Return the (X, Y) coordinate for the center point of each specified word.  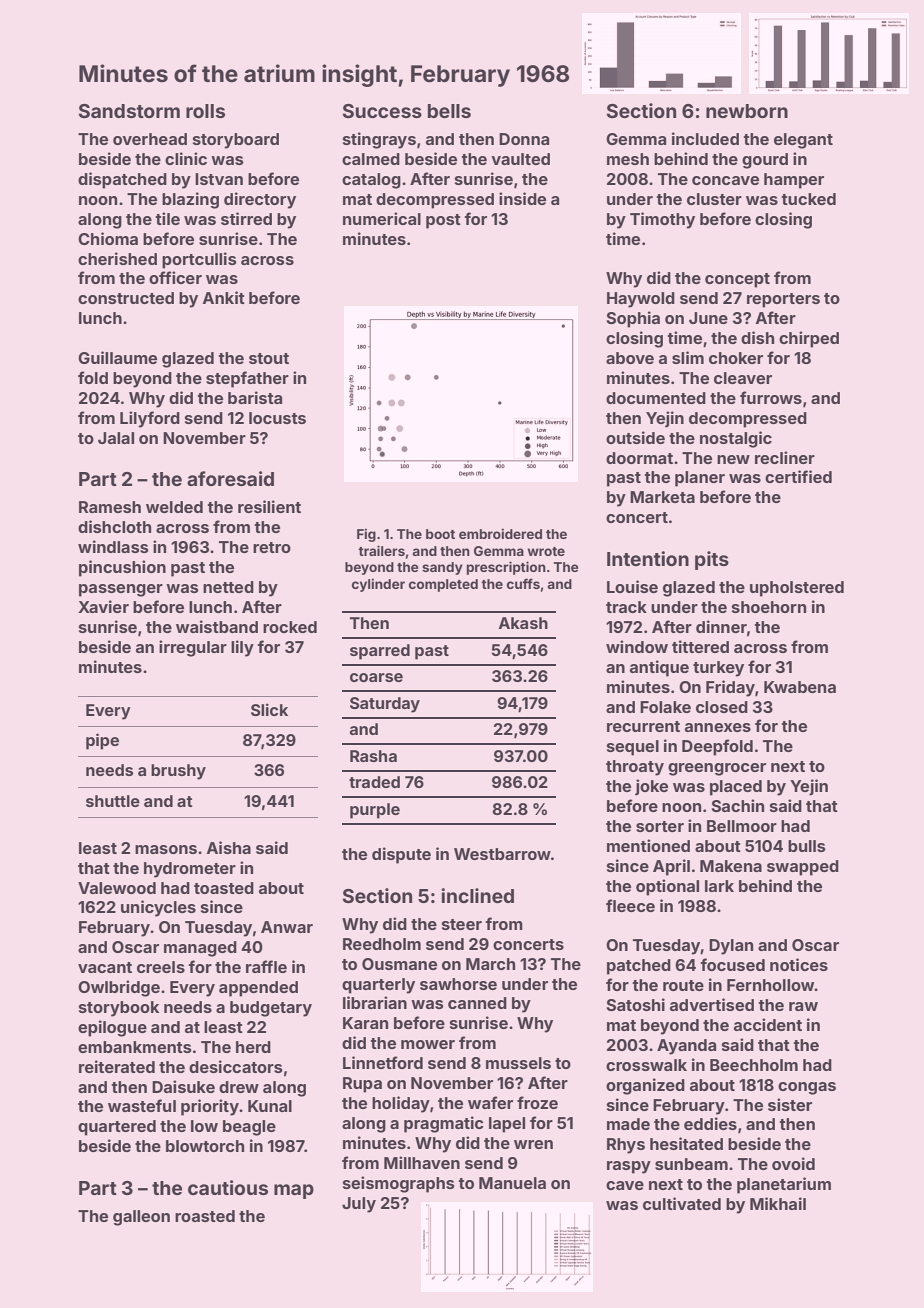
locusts (277, 418)
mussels (518, 1063)
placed (736, 788)
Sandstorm (129, 111)
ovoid (793, 1163)
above (630, 358)
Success (382, 111)
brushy (178, 772)
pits (712, 560)
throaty (635, 768)
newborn (747, 111)
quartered (117, 1128)
